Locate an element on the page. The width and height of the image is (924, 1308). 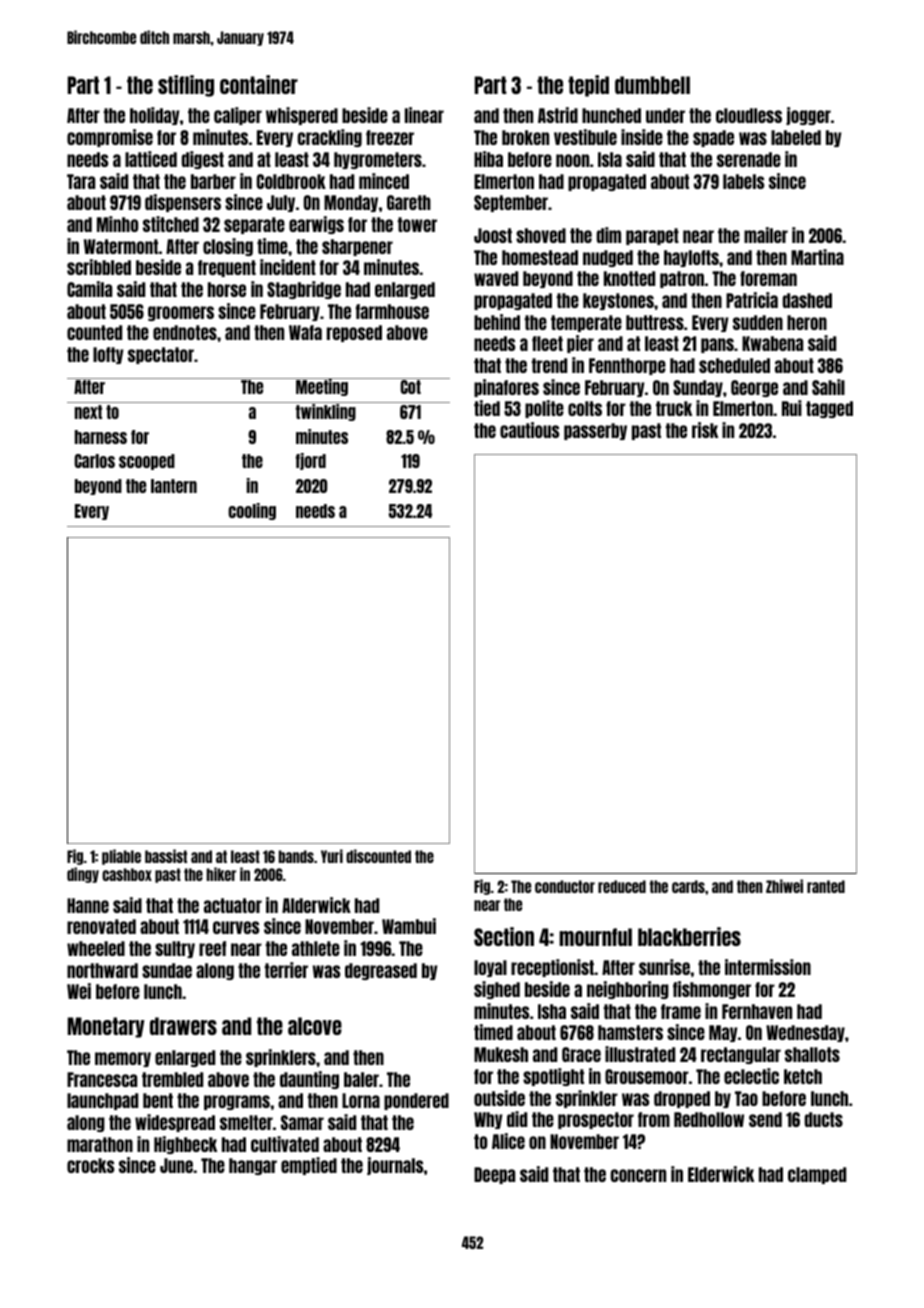
stifling is located at coordinates (186, 86).
